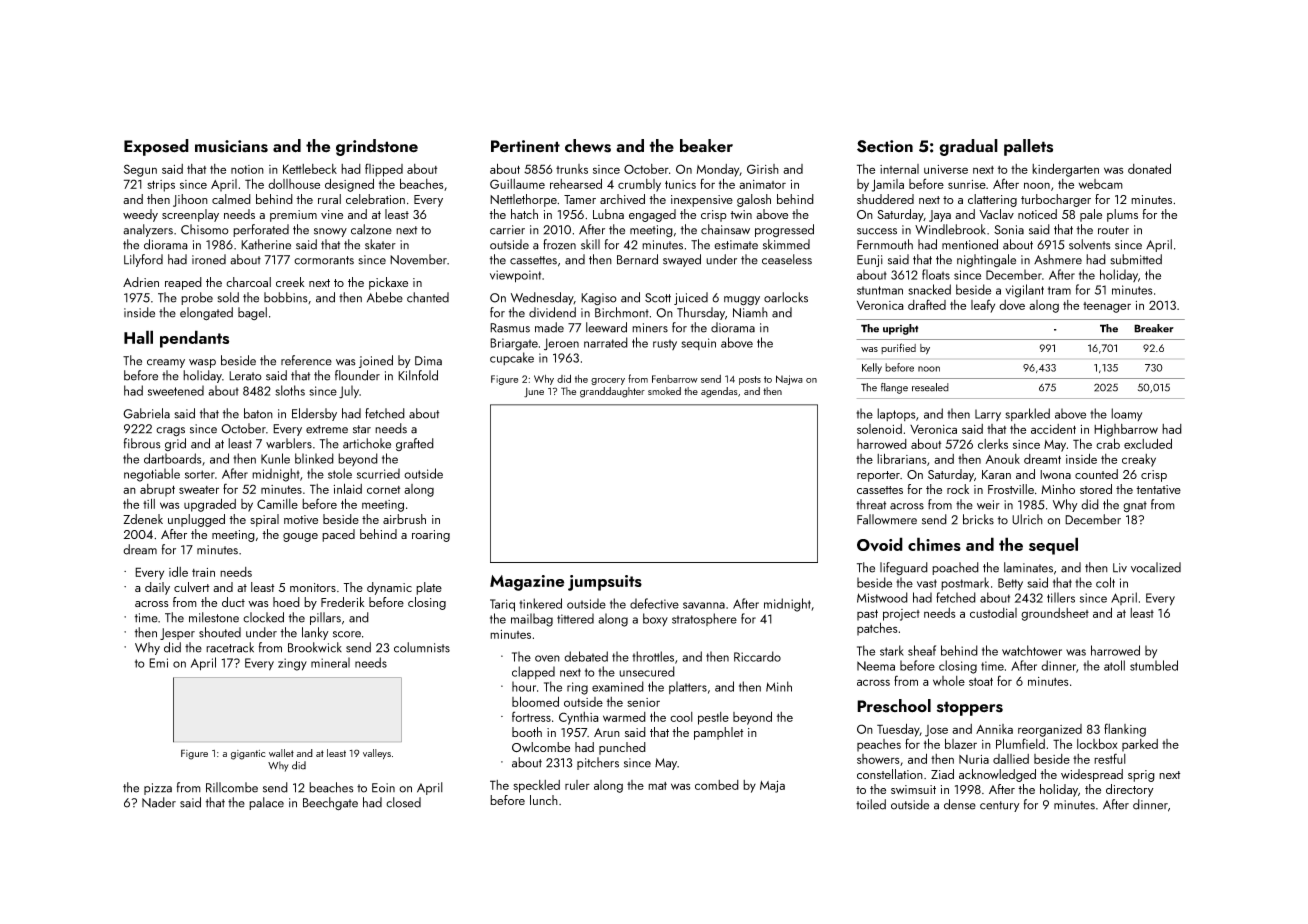 The height and width of the image is (924, 1308). I want to click on racetrack, so click(230, 647).
